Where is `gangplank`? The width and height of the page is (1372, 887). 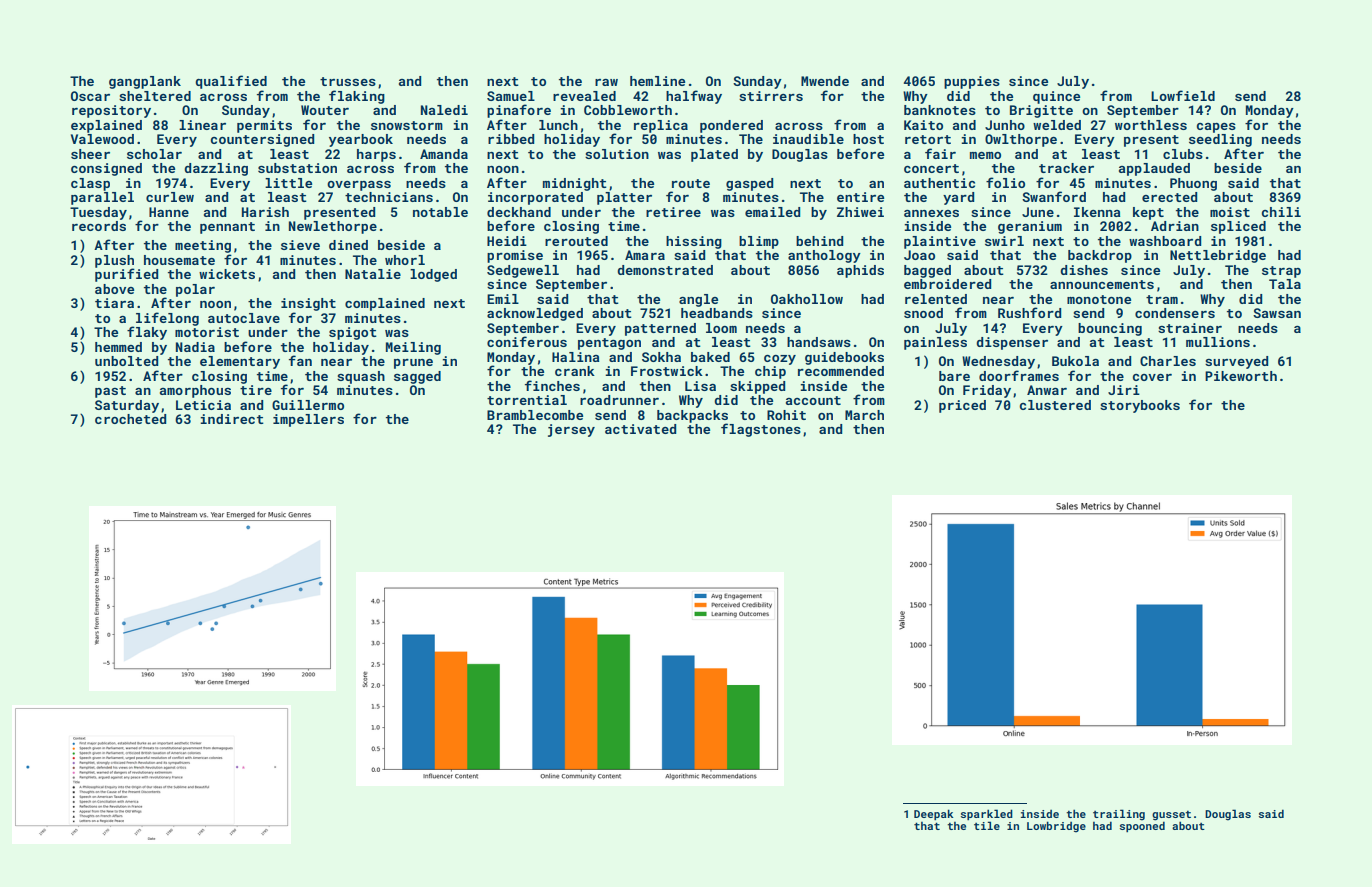 gangplank is located at coordinates (145, 82).
